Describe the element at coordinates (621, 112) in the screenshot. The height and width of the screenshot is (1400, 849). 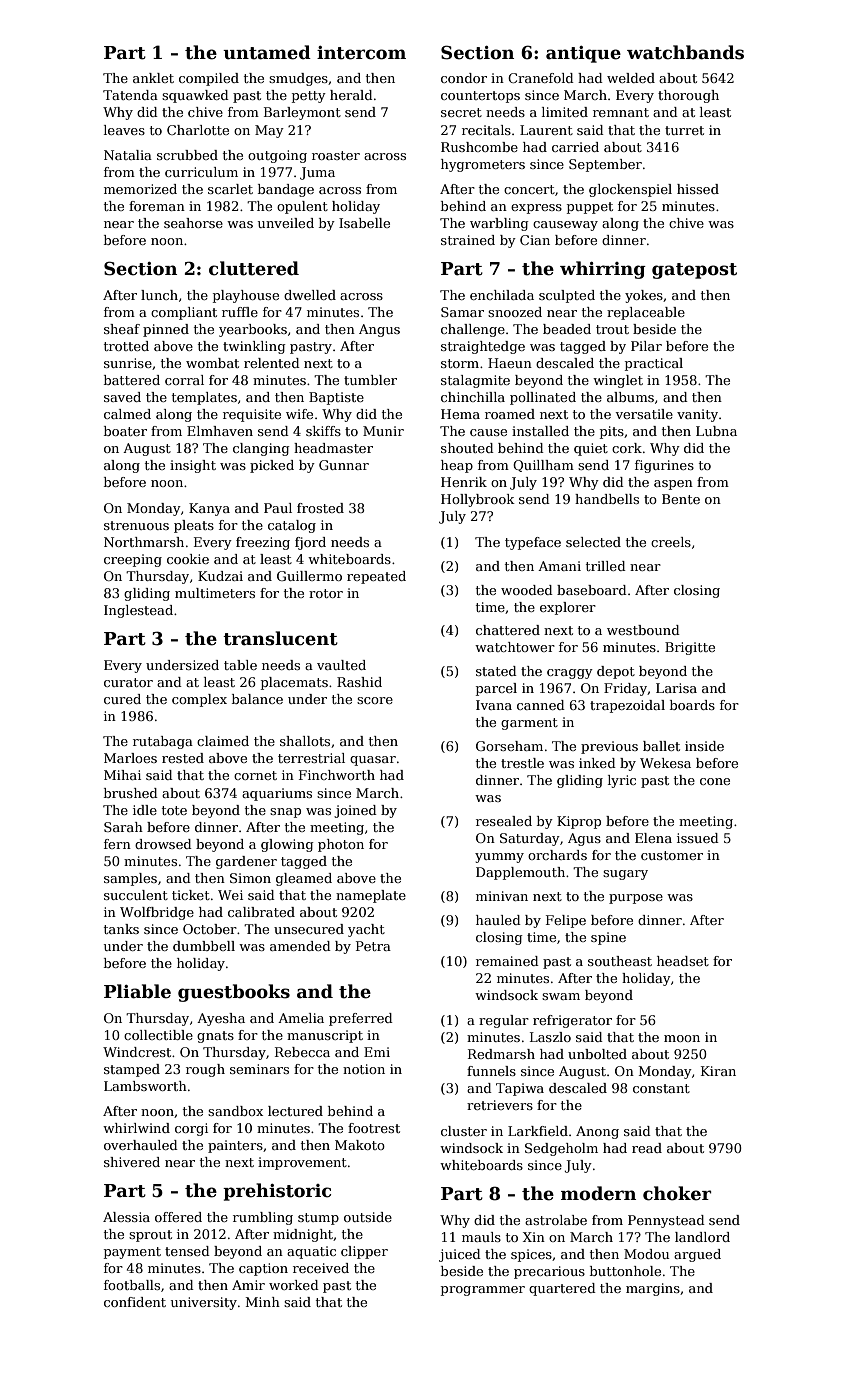
I see `remnant` at that location.
